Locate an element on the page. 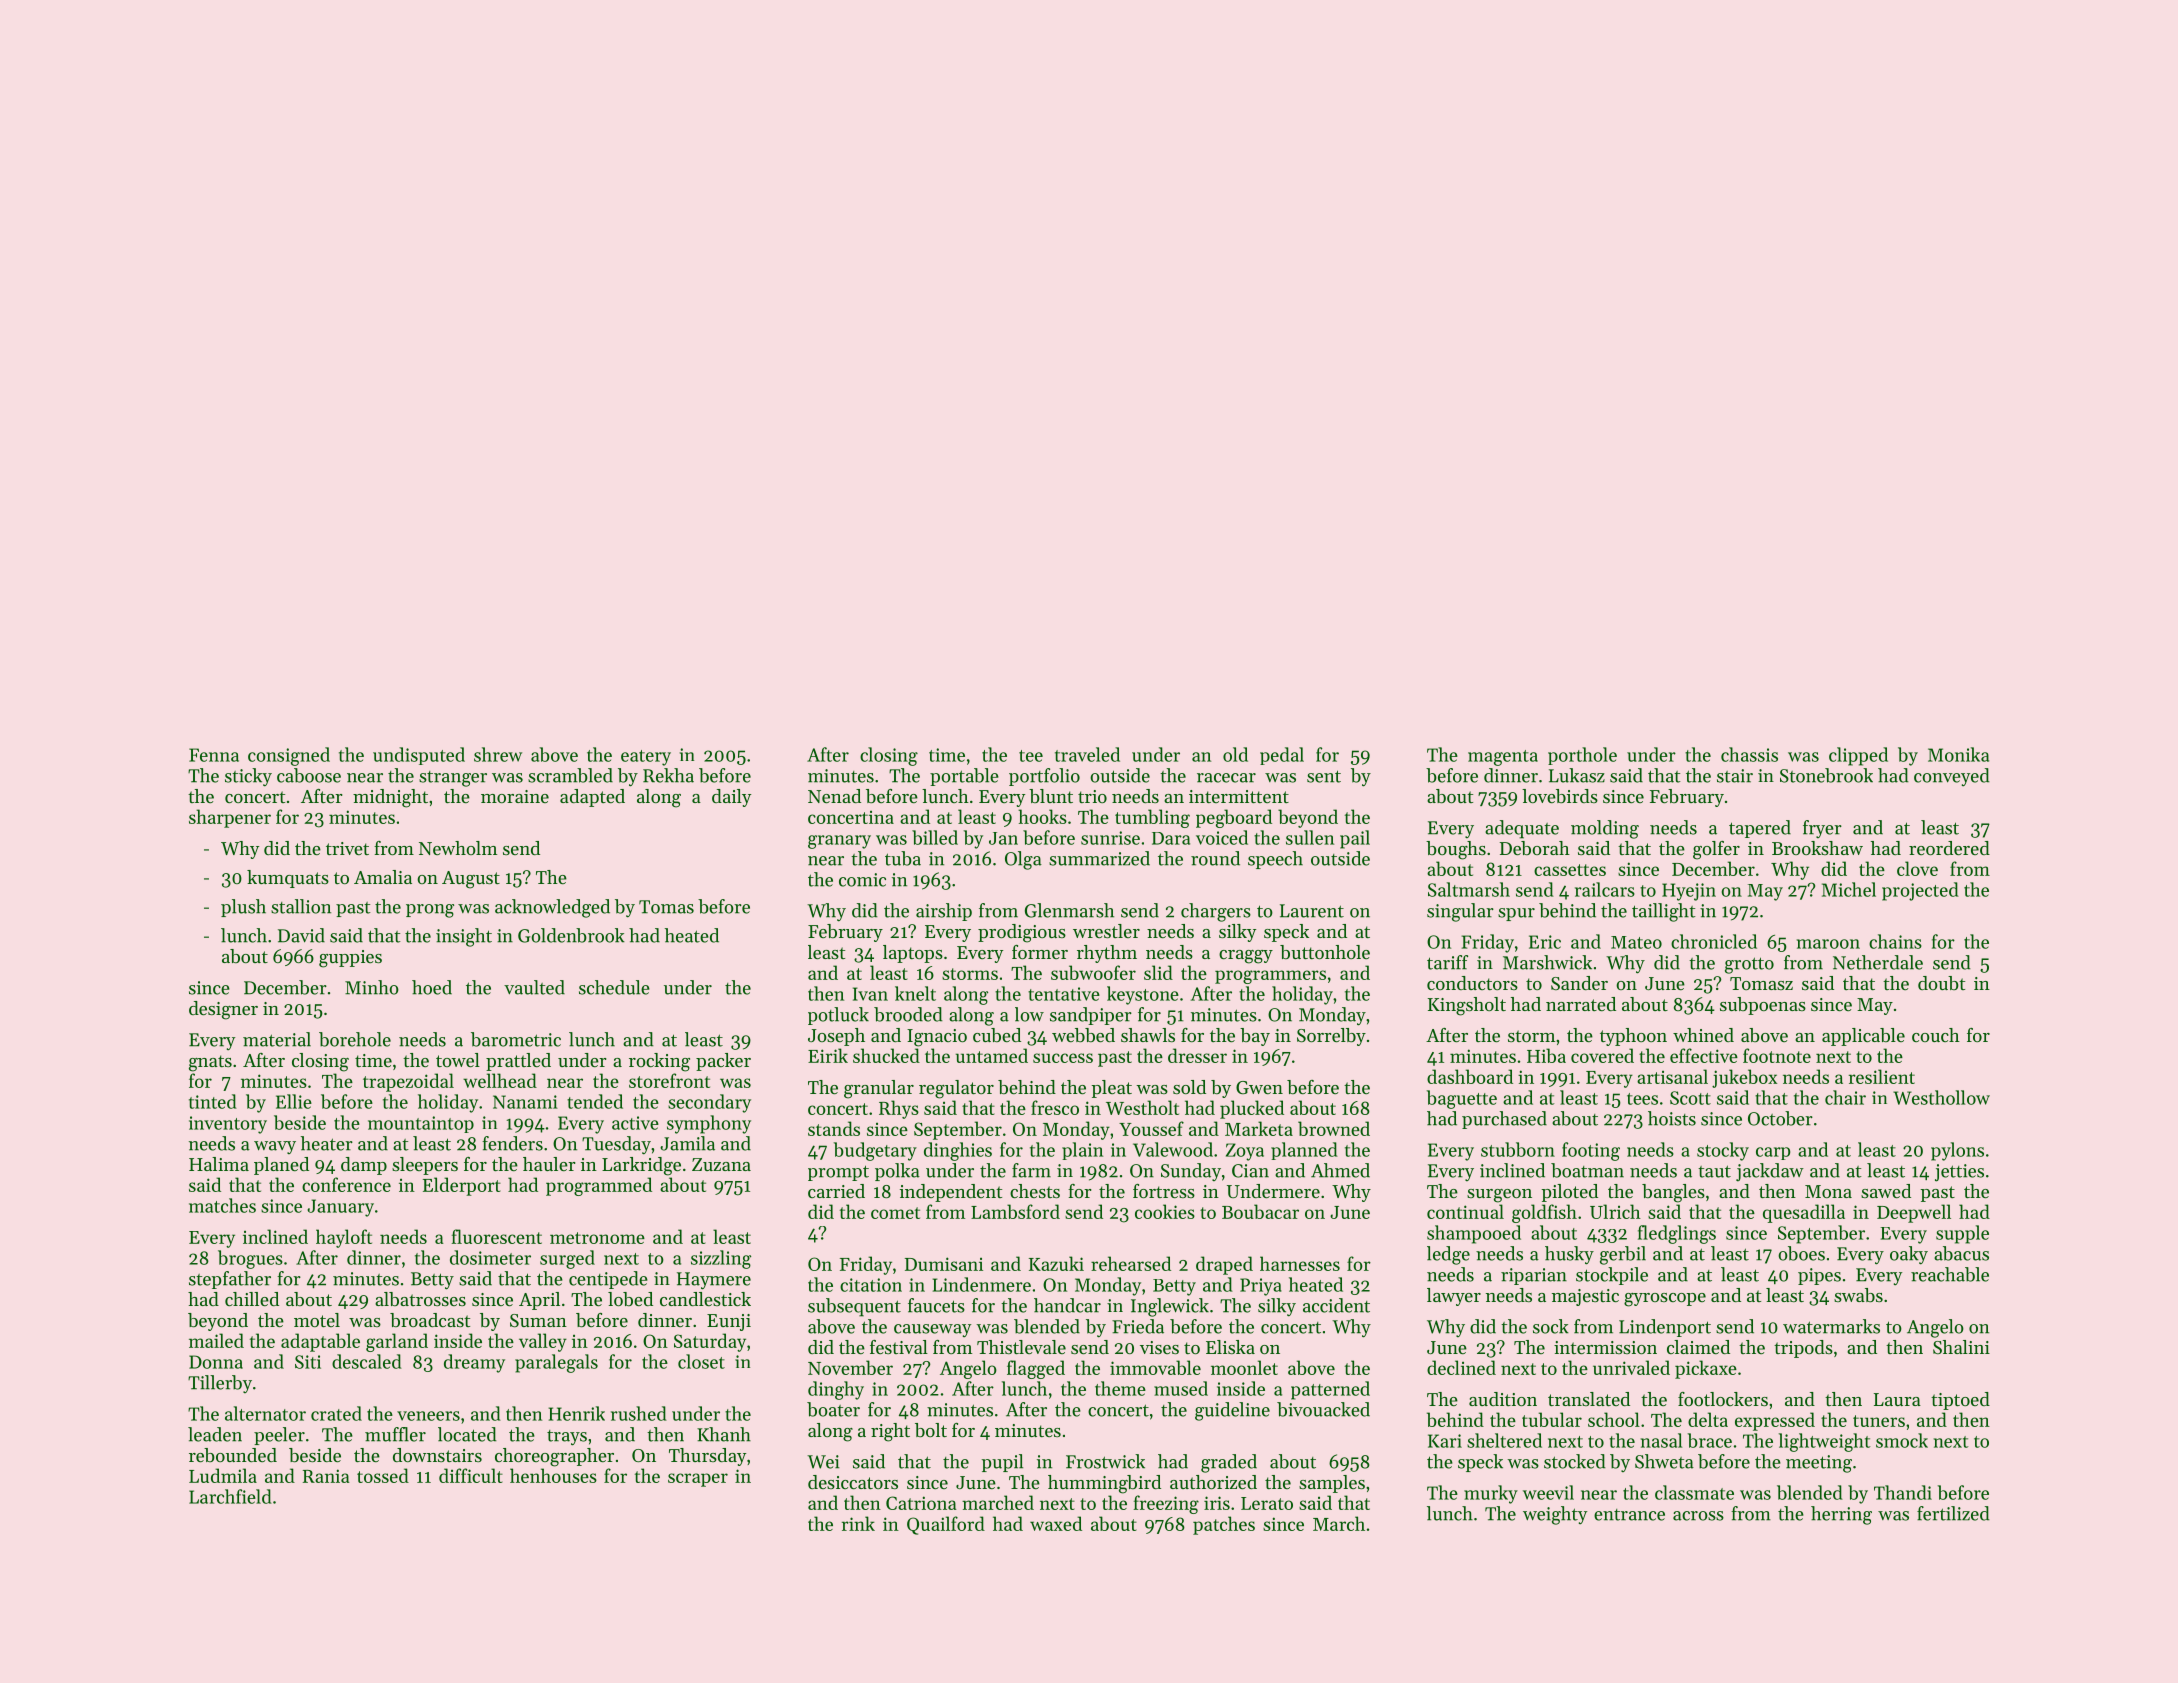 The width and height of the document is (2178, 1683). clipped is located at coordinates (1858, 756).
